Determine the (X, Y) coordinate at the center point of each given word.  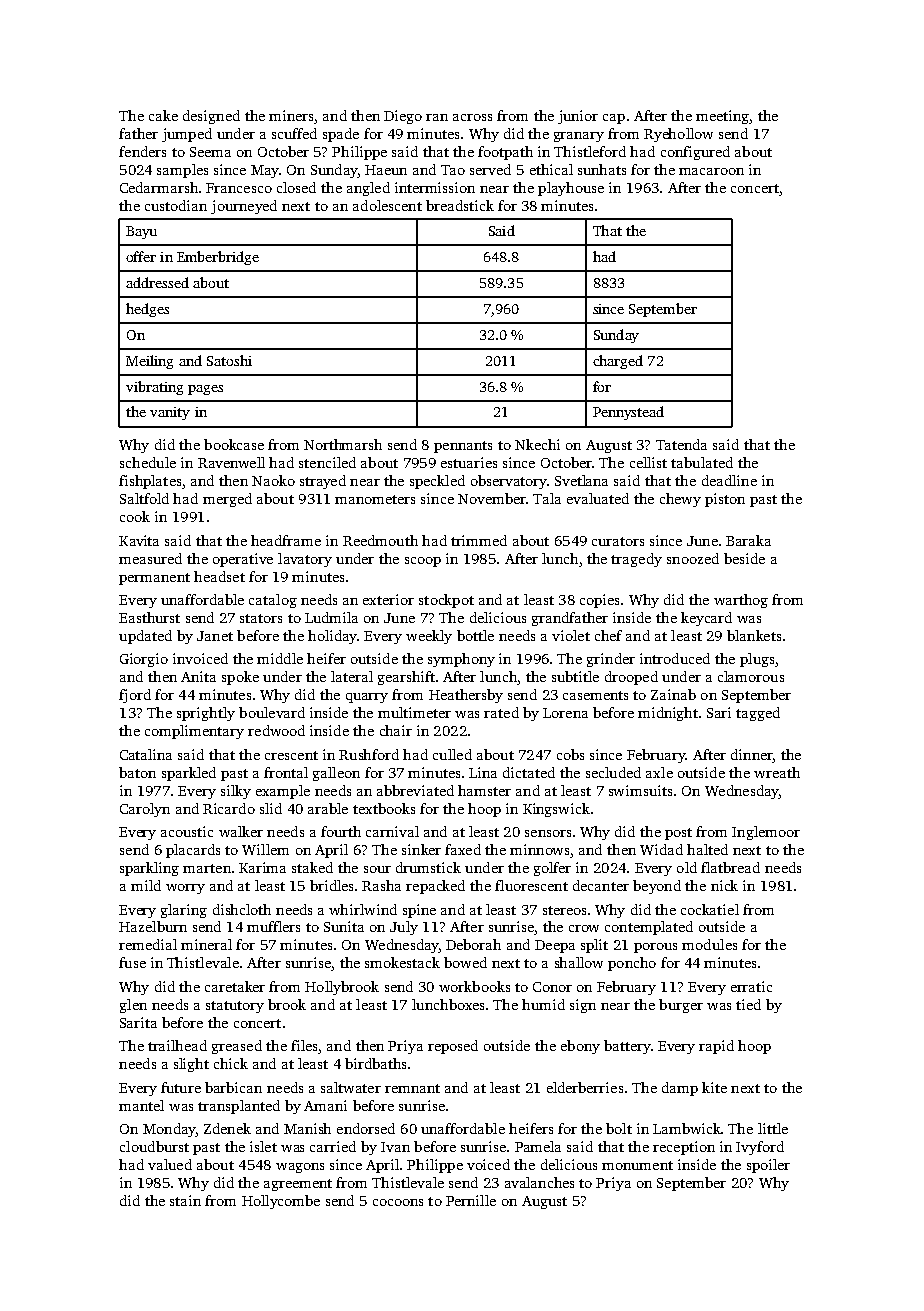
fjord (135, 696)
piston (725, 500)
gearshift (406, 678)
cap (614, 119)
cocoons (398, 1202)
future (181, 1087)
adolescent (387, 205)
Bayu (141, 232)
